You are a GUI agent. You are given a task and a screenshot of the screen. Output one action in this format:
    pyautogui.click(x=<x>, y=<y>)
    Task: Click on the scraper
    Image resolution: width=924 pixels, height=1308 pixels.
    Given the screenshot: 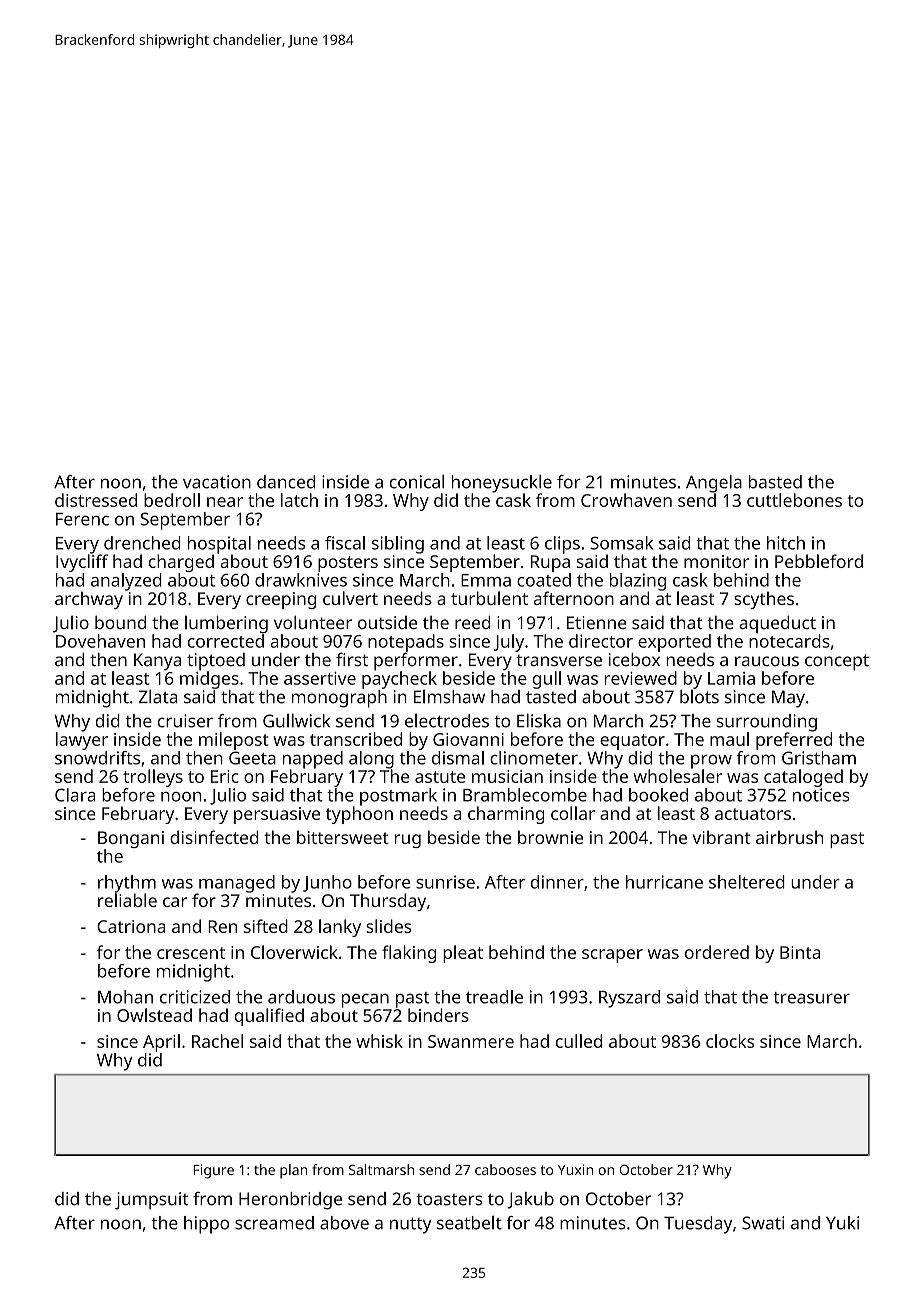 What is the action you would take?
    pyautogui.click(x=612, y=956)
